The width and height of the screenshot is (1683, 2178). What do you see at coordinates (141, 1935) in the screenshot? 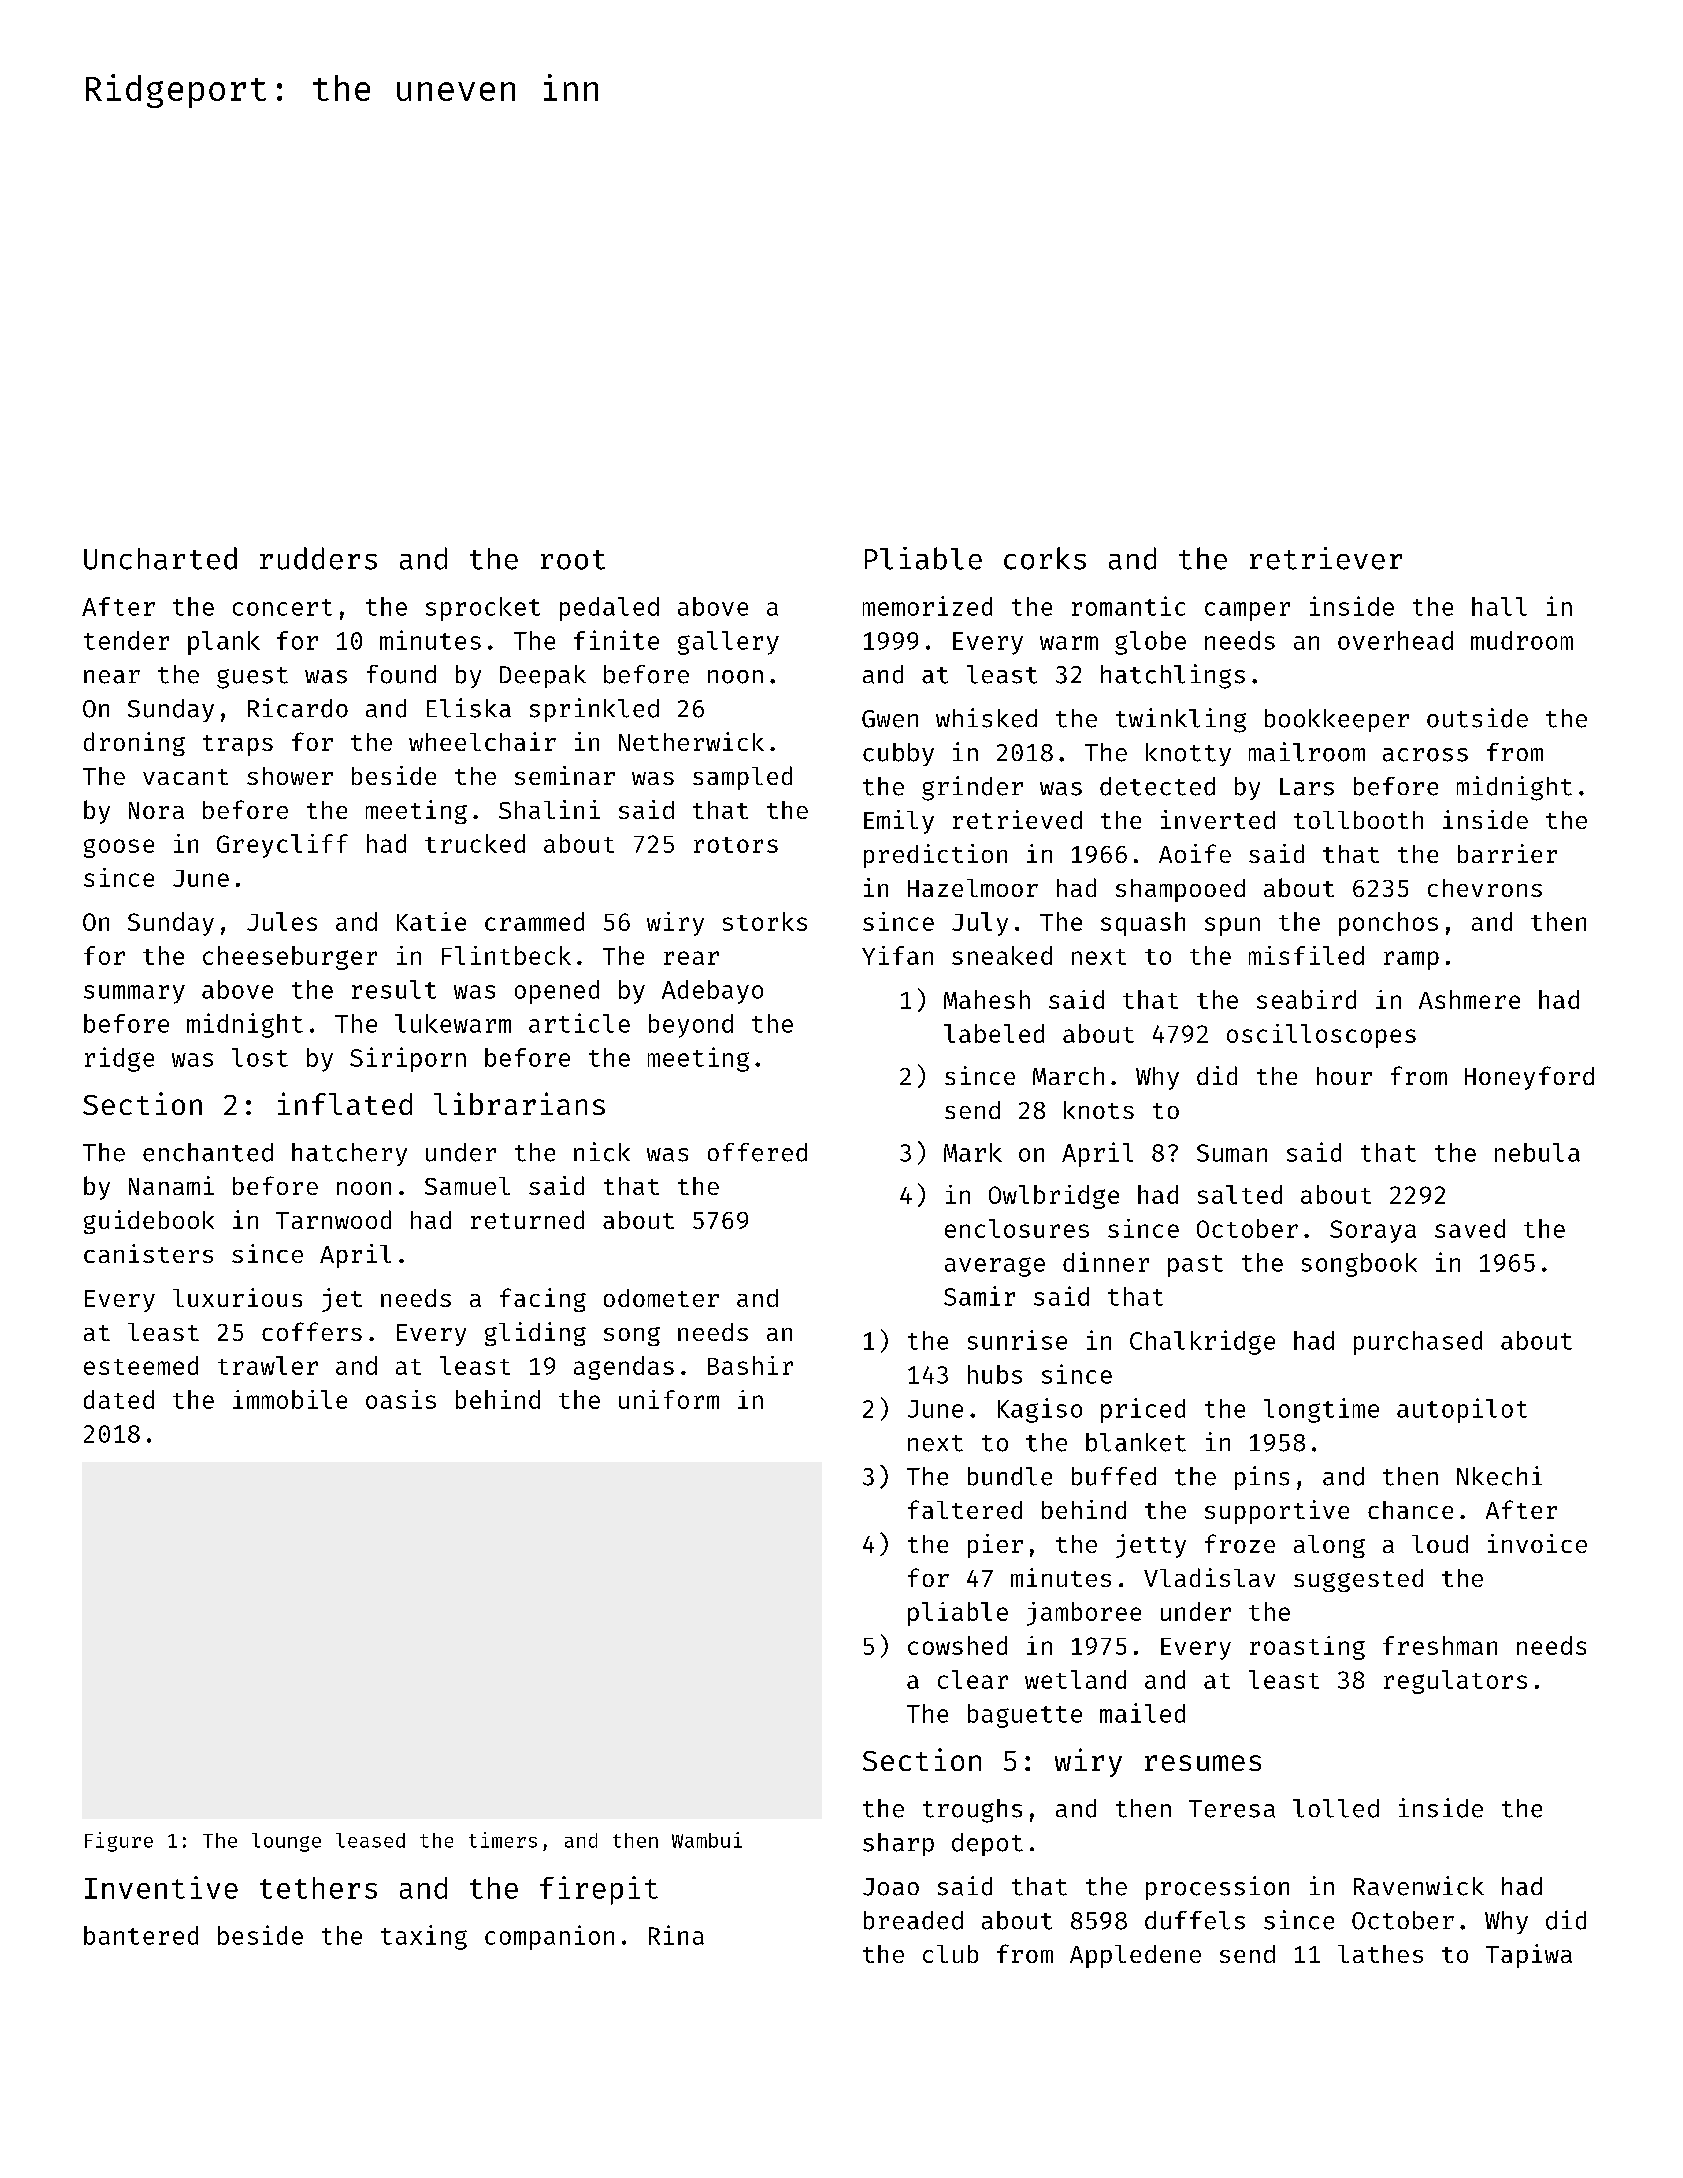
I see `bantered` at bounding box center [141, 1935].
